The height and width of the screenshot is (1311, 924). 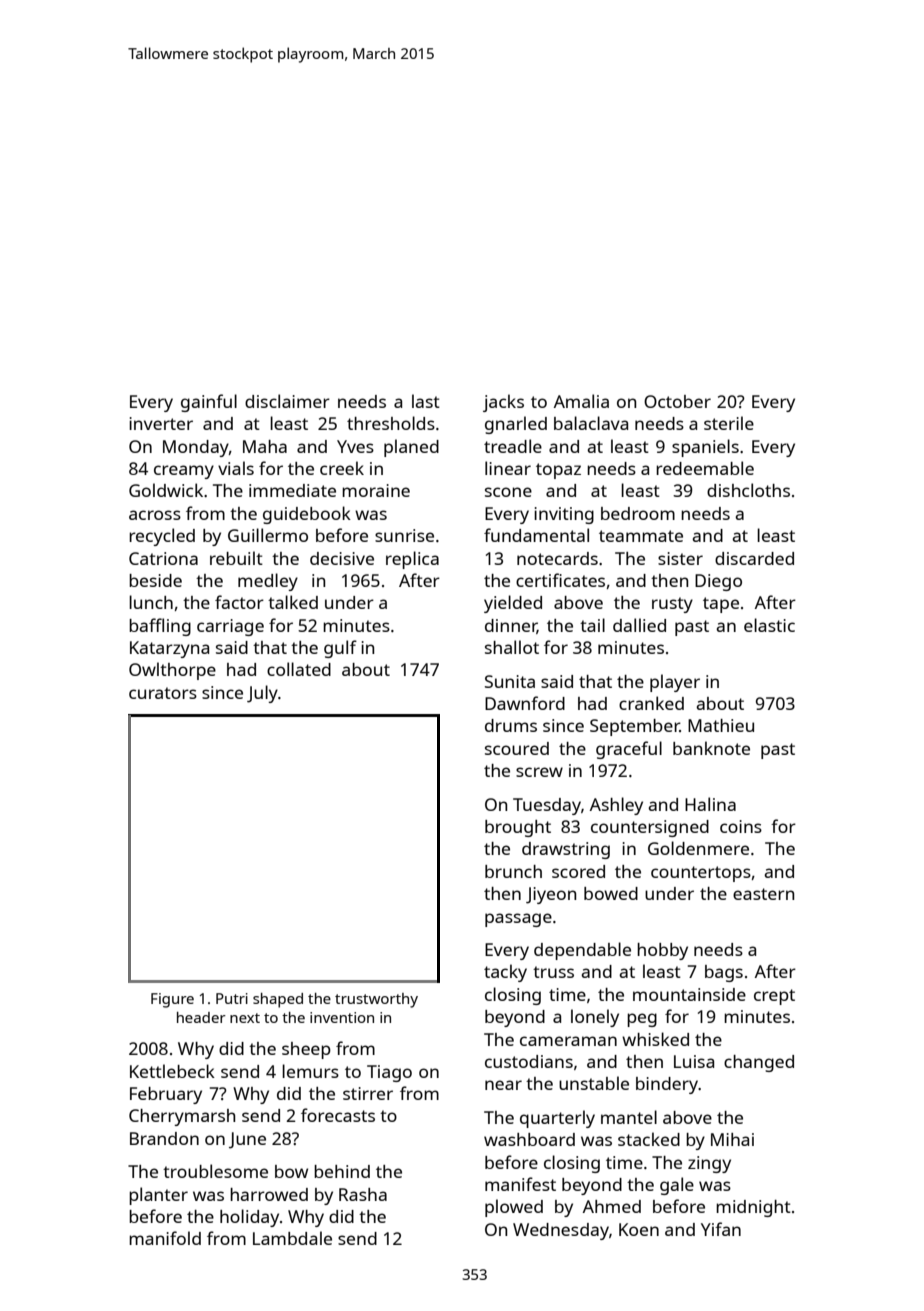 What do you see at coordinates (265, 446) in the screenshot?
I see `Maha` at bounding box center [265, 446].
